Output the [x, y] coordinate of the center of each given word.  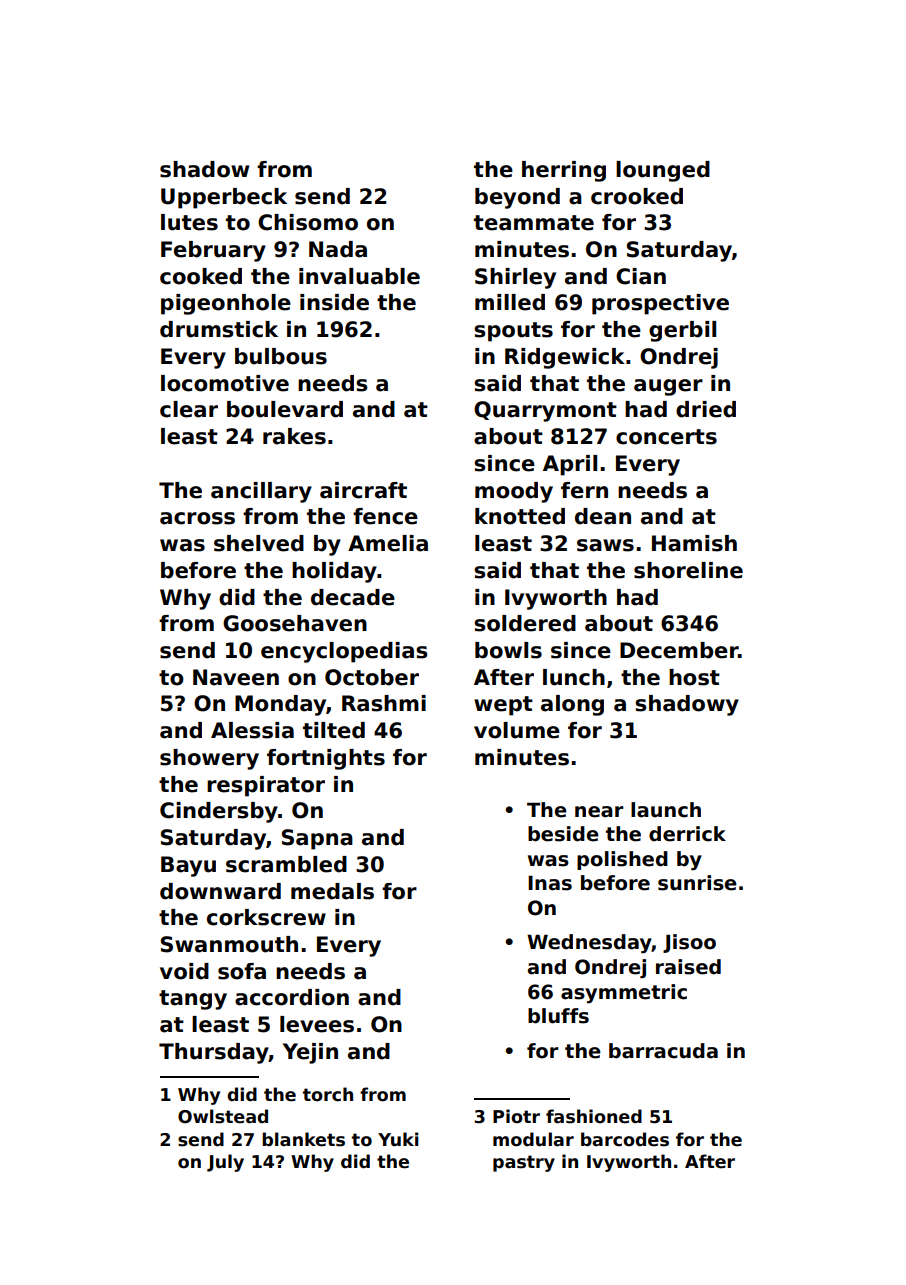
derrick [687, 834]
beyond [517, 198]
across [197, 518]
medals [332, 891]
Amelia [388, 543]
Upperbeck [224, 198]
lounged [663, 171]
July [225, 1163]
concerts [666, 437]
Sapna [317, 839]
